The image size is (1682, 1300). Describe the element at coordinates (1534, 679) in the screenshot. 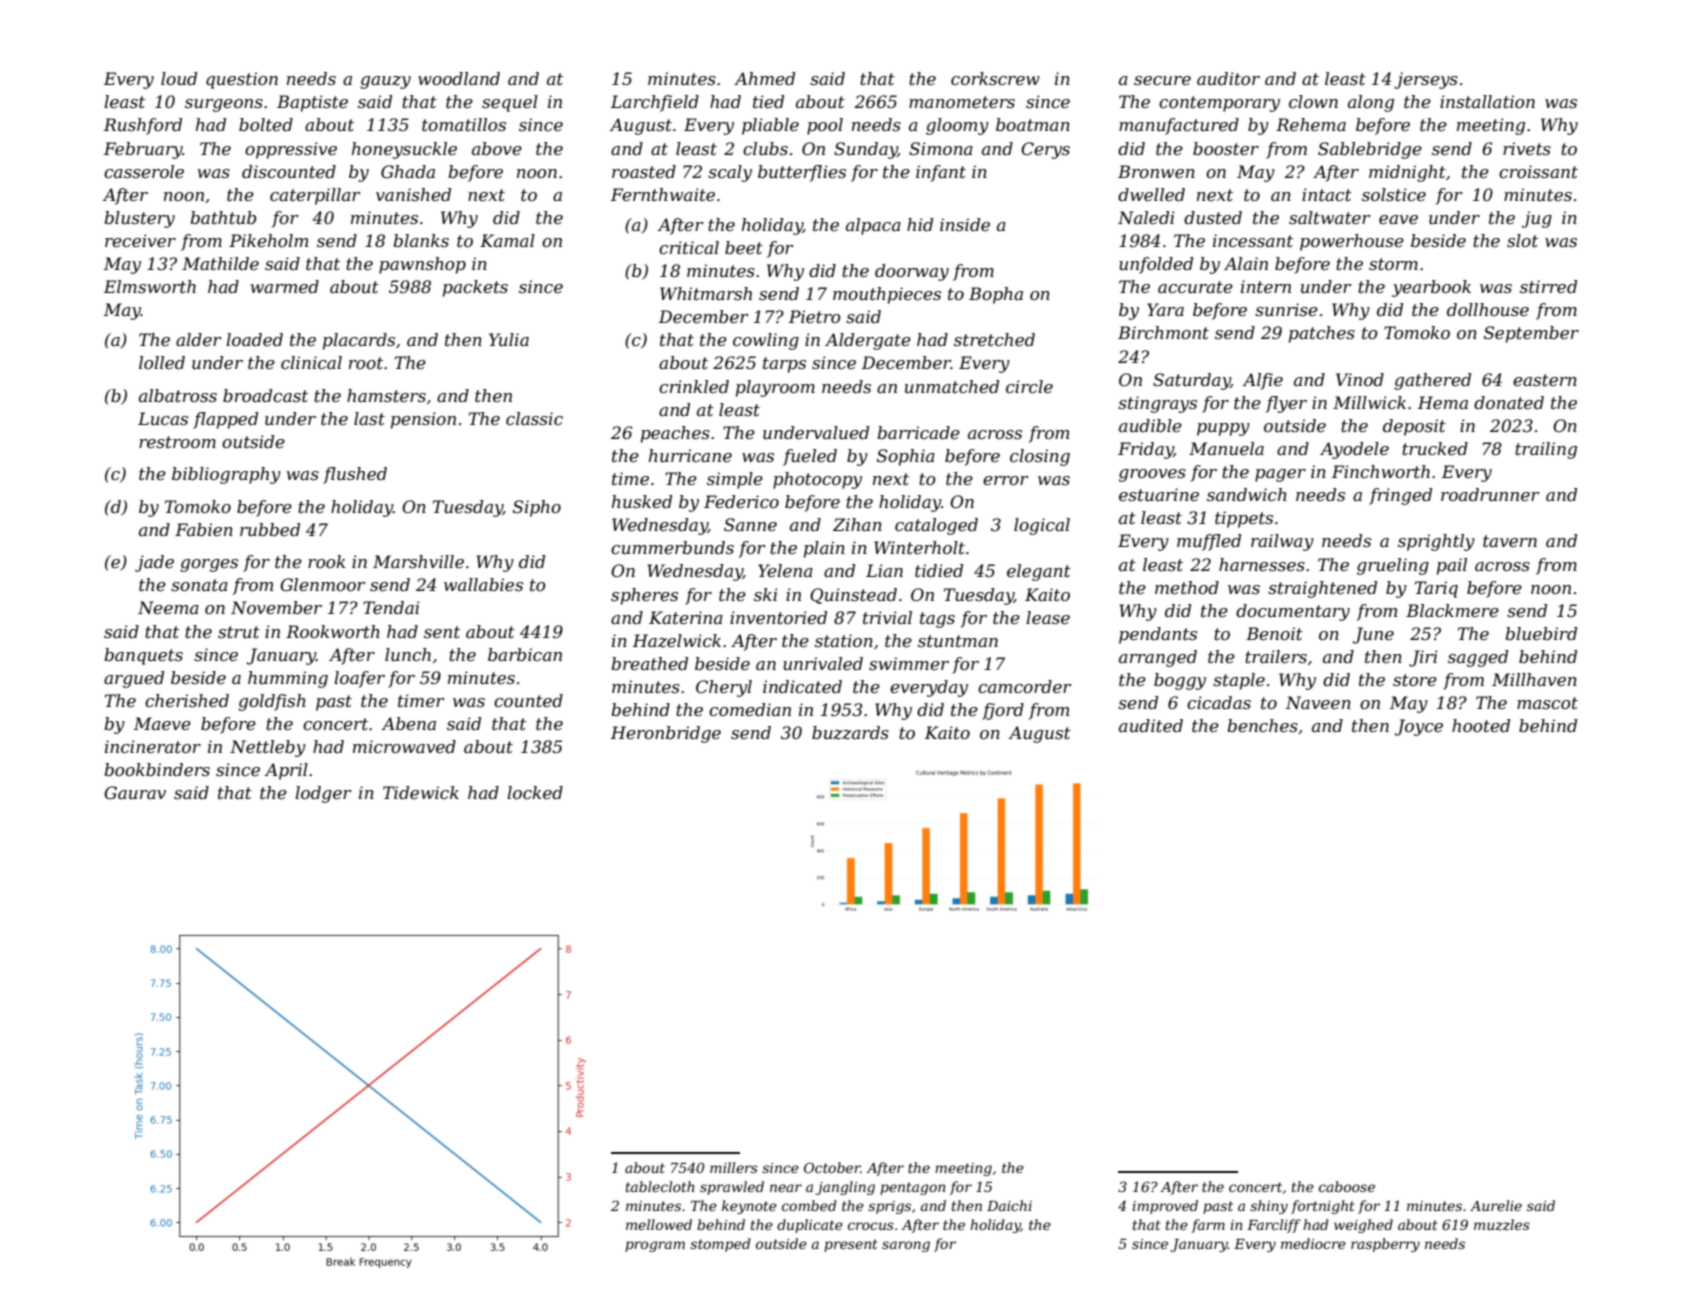

I see `Millhaven` at that location.
